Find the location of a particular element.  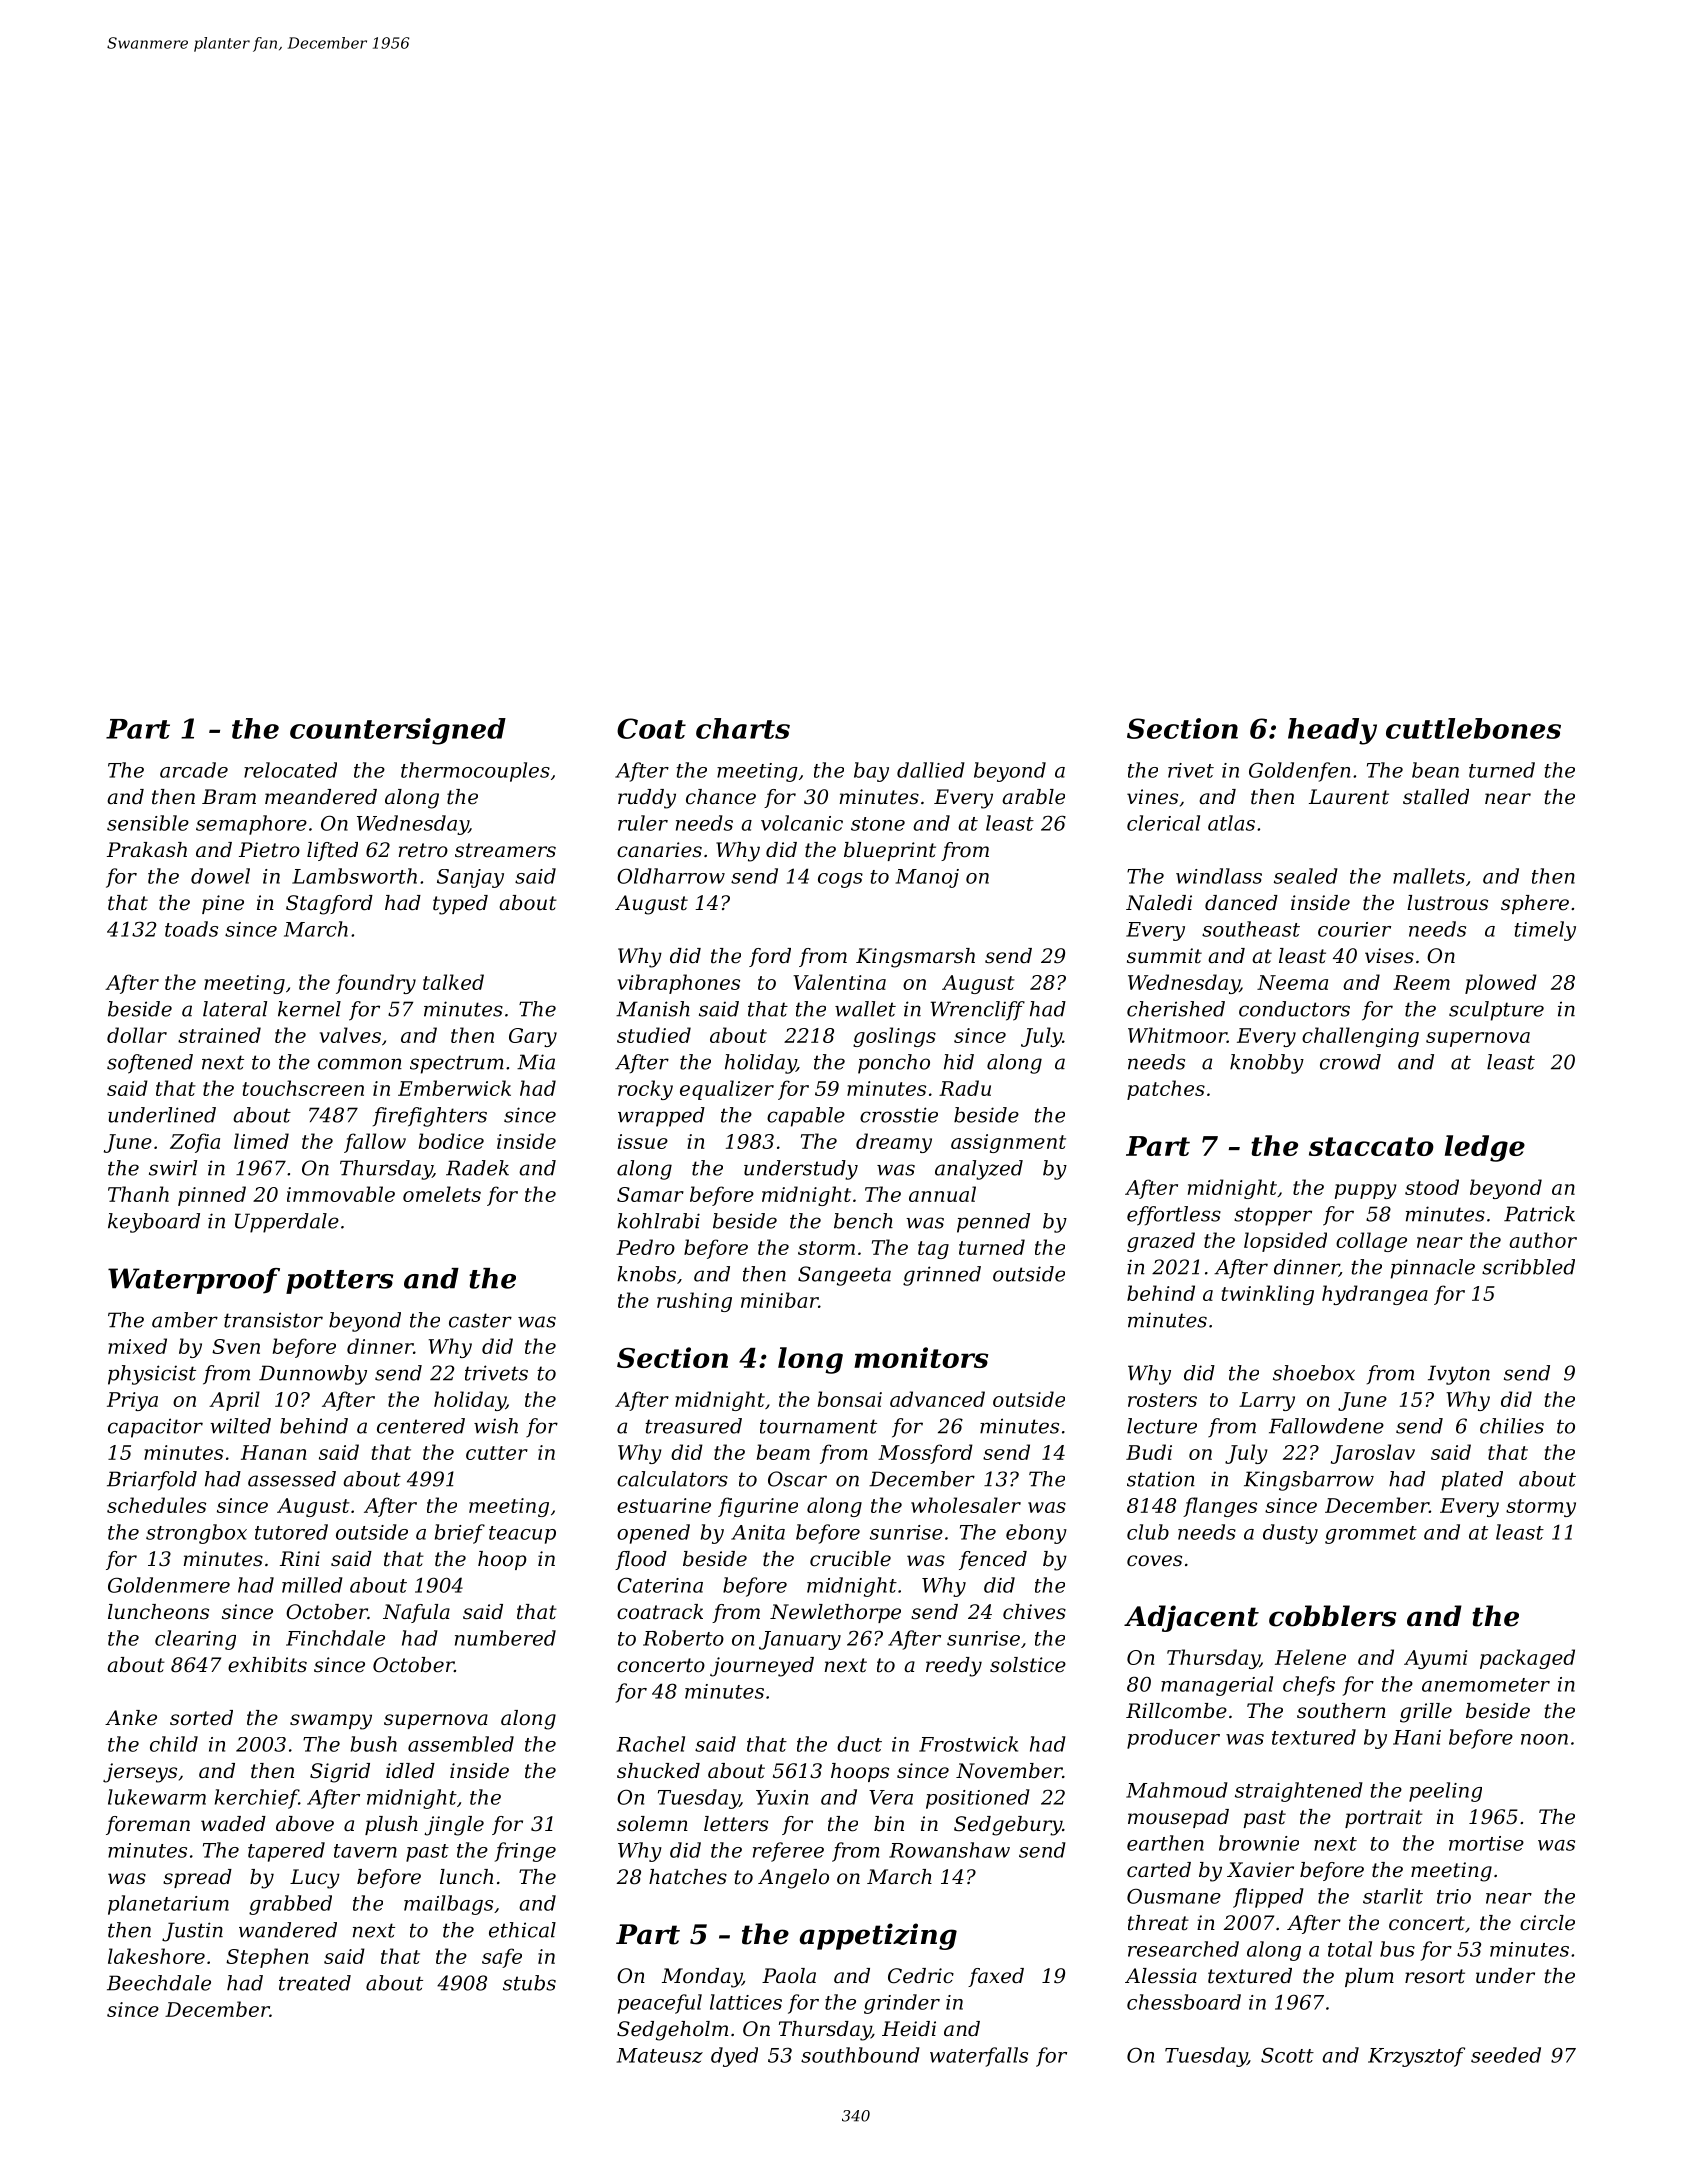

hydrangea is located at coordinates (1375, 1295).
